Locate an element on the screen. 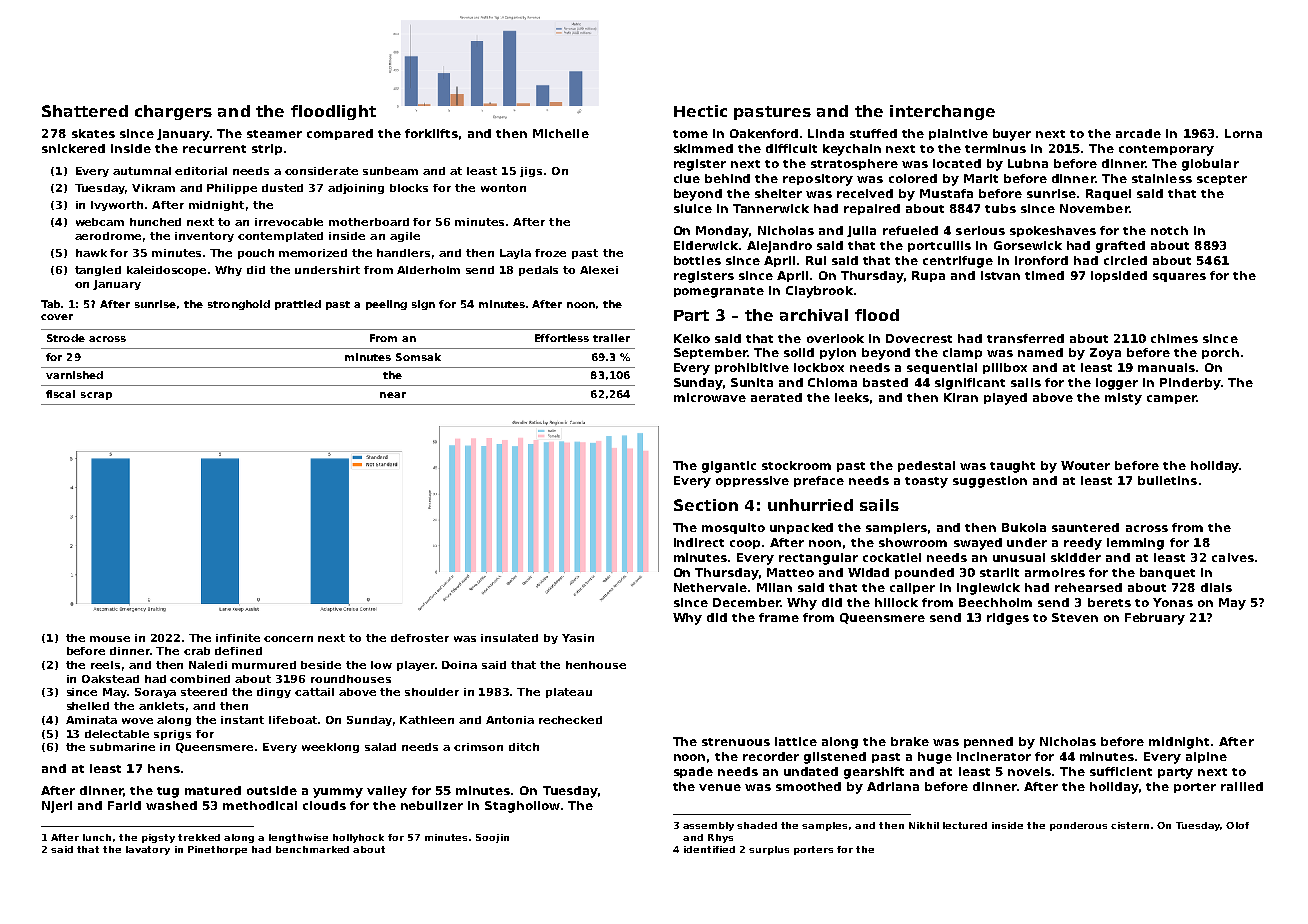  Mustafa is located at coordinates (946, 193).
